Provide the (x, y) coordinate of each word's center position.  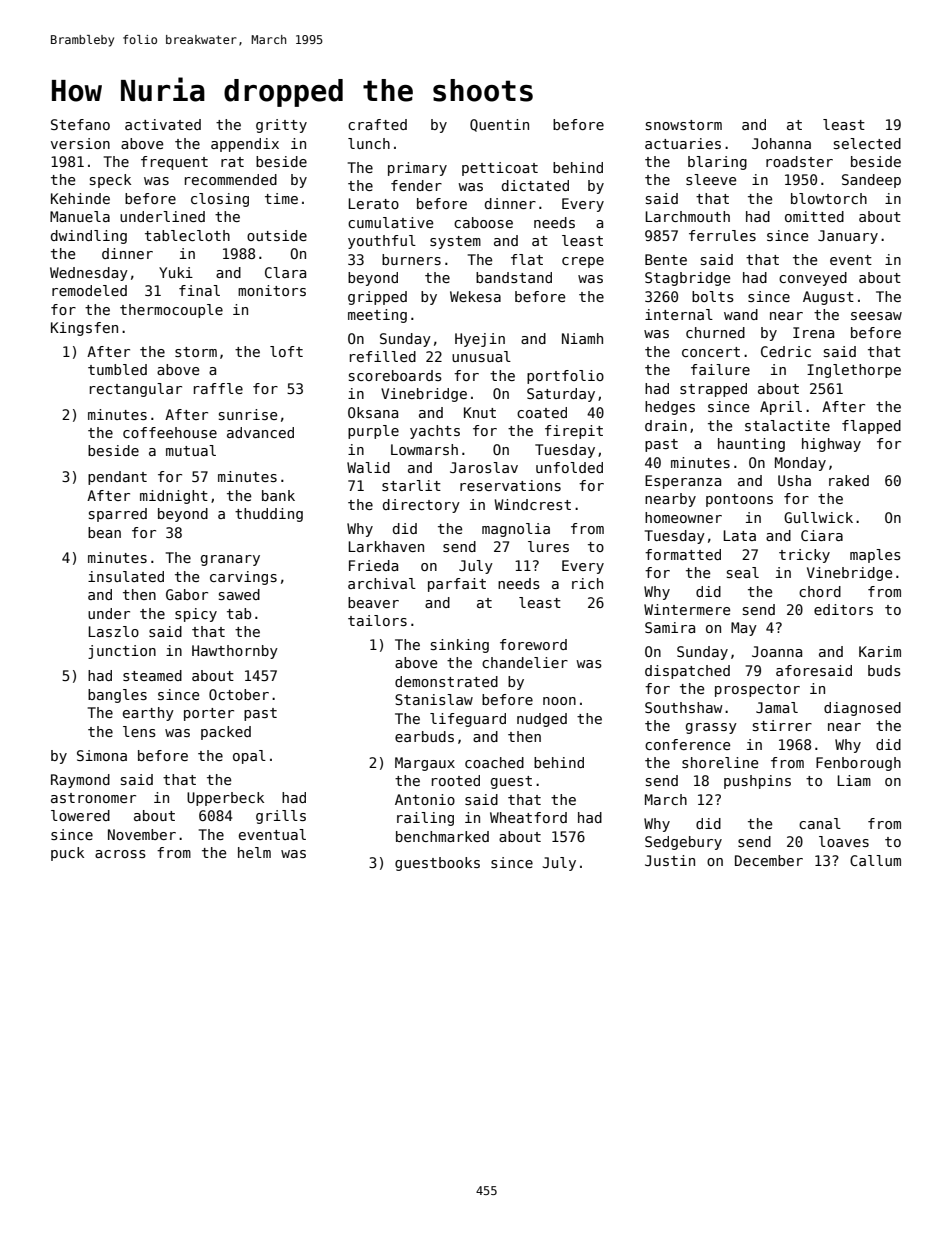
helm (254, 852)
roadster (799, 161)
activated (163, 124)
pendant (117, 478)
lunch (369, 143)
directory (421, 506)
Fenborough (858, 764)
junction (122, 652)
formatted (683, 554)
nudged (542, 720)
